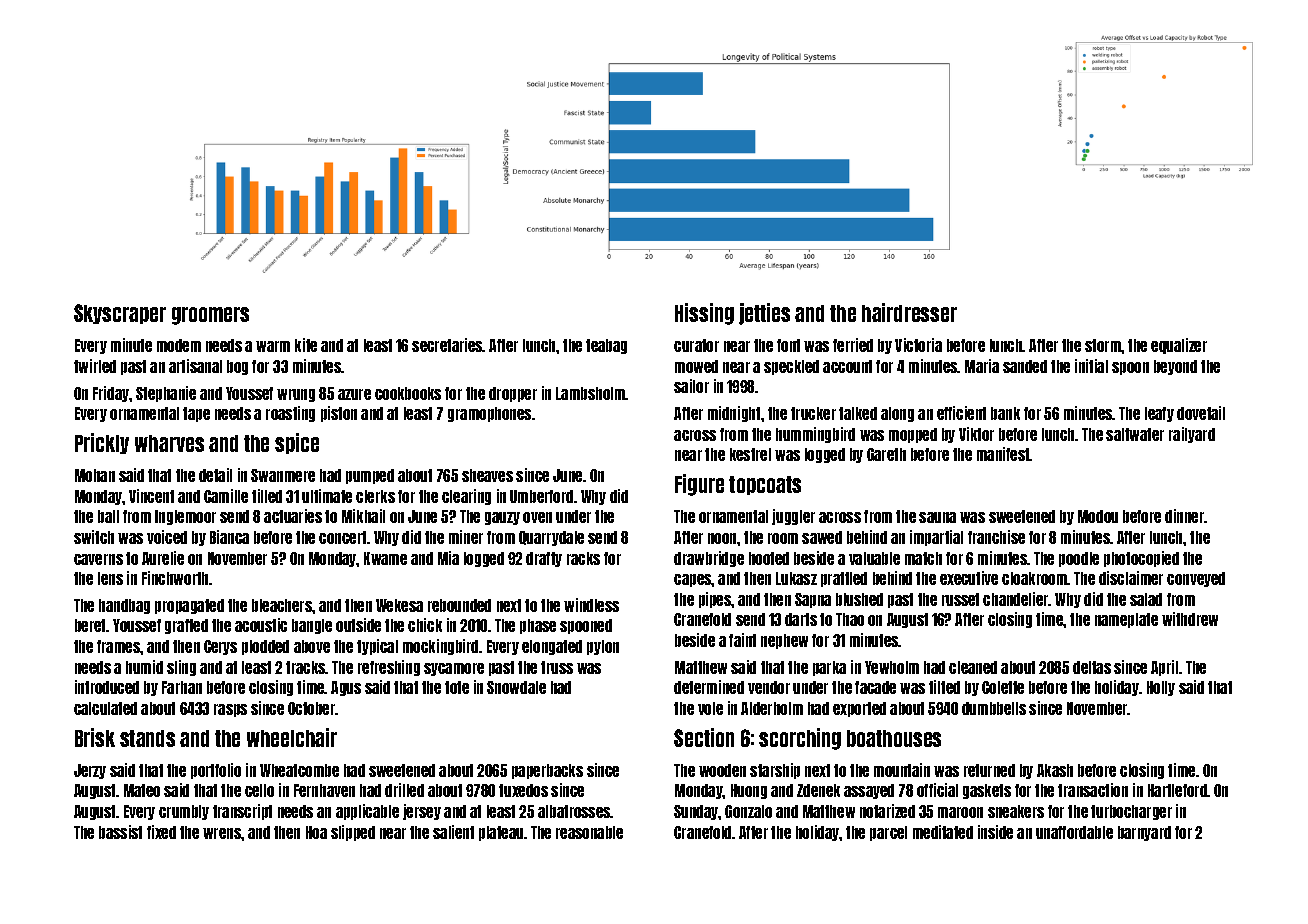  Describe the element at coordinates (1161, 688) in the document. I see `Holly` at that location.
